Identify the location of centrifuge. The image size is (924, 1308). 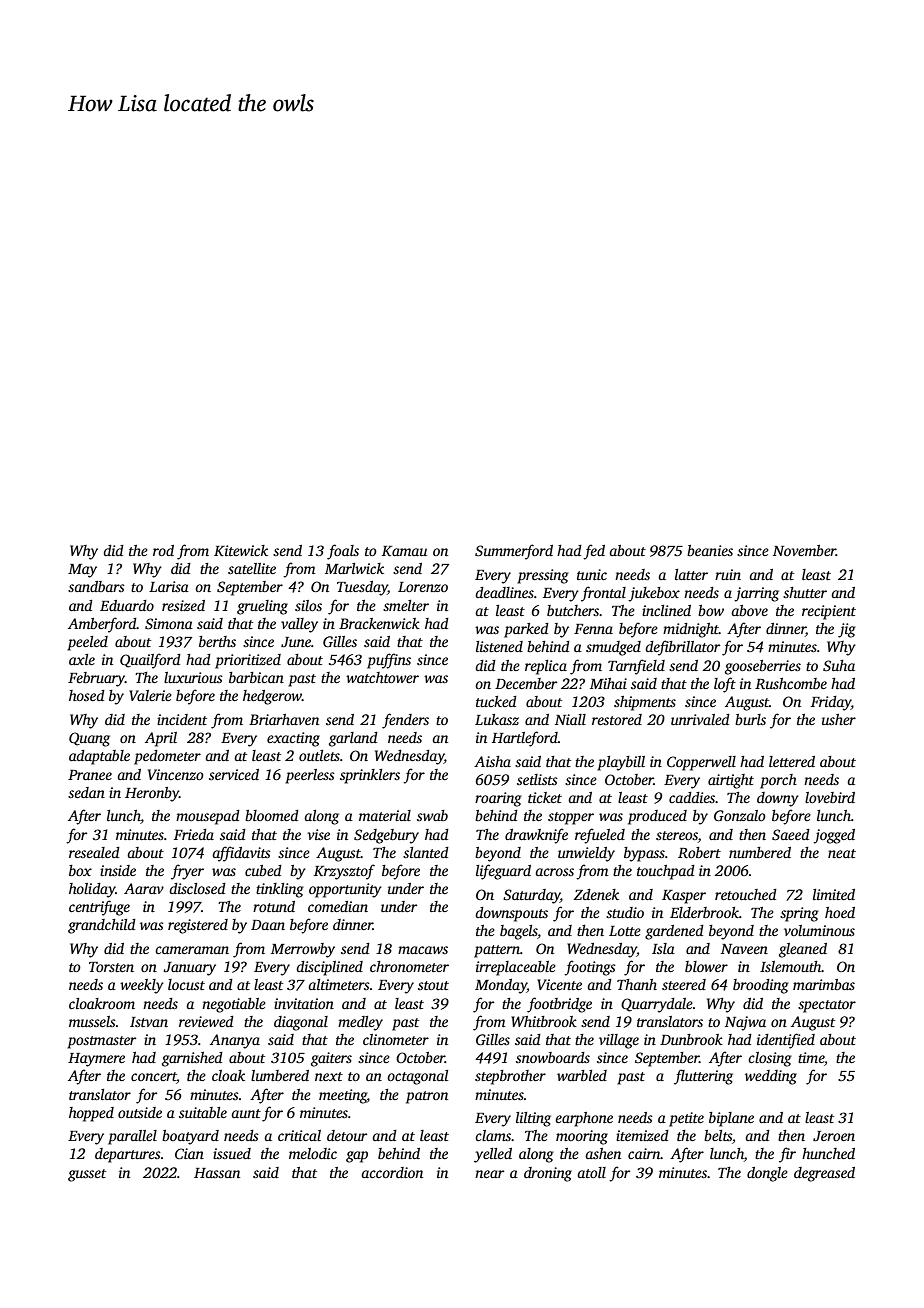
(99, 908).
